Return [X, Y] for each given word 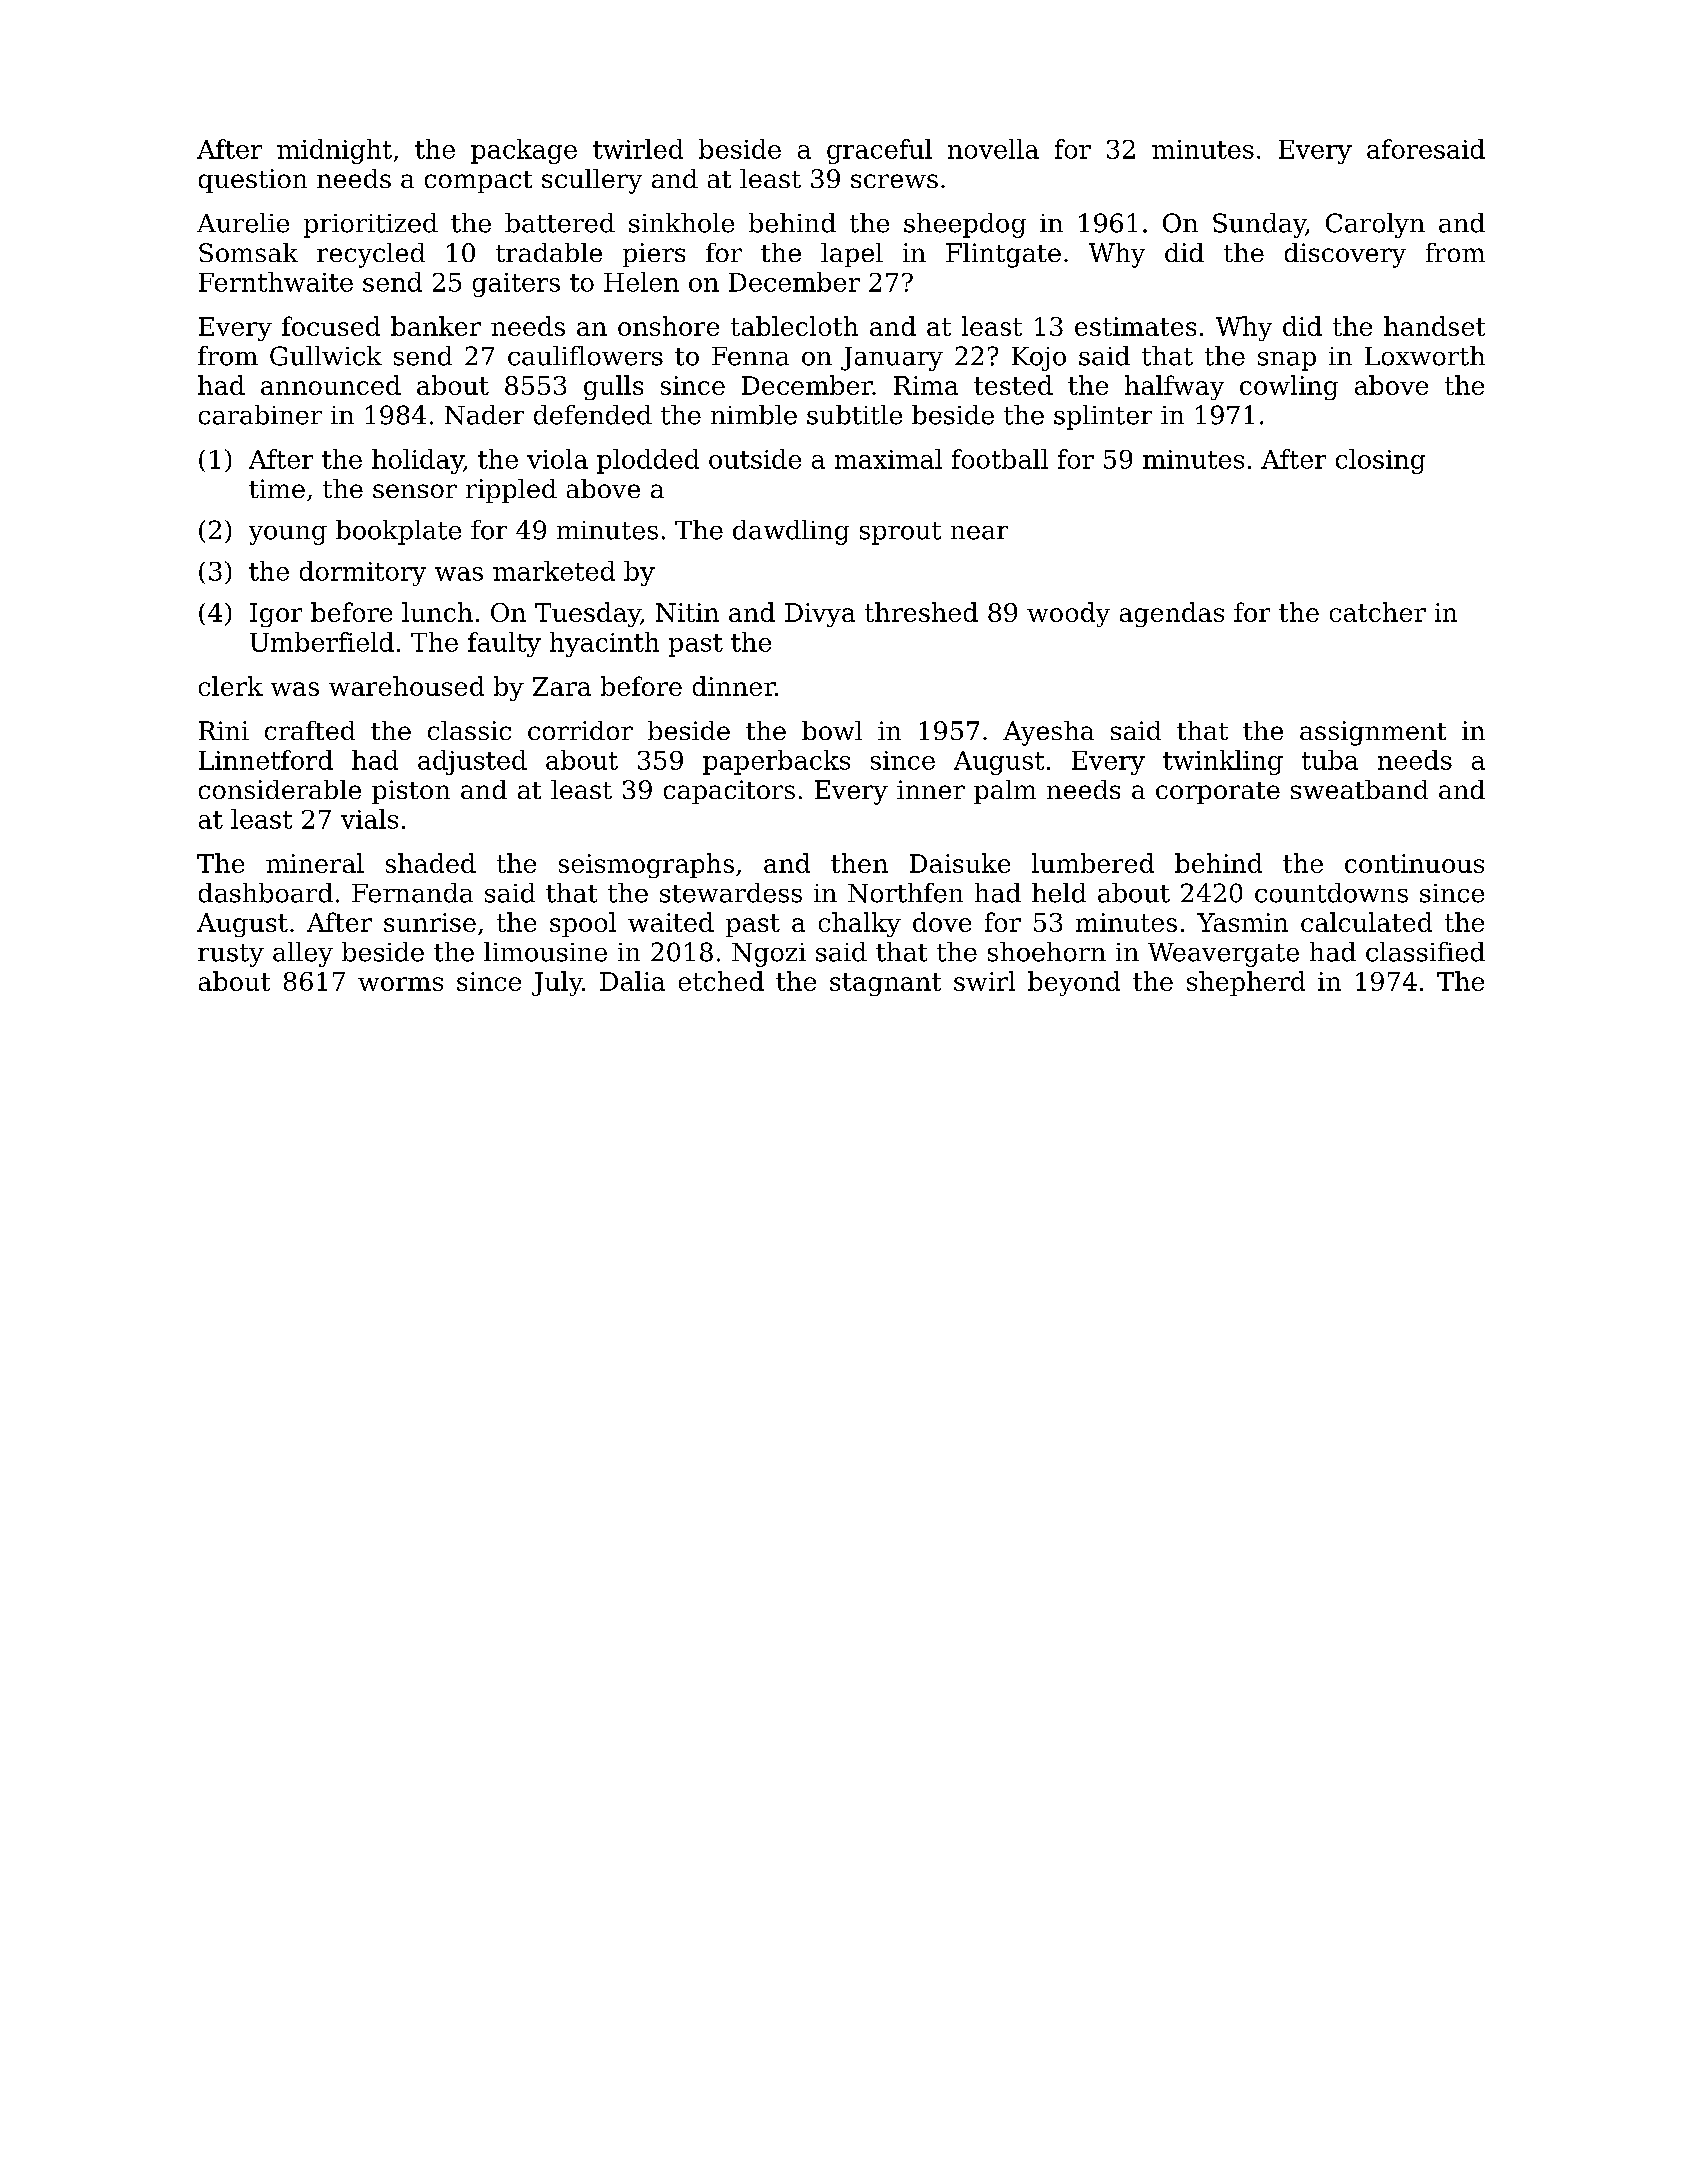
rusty [231, 955]
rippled [511, 491]
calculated [1366, 922]
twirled [638, 149]
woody [1068, 614]
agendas [1172, 614]
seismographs [646, 865]
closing [1380, 461]
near [979, 533]
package [524, 151]
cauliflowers [585, 356]
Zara [562, 686]
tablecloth [794, 326]
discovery [1345, 255]
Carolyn [1375, 225]
